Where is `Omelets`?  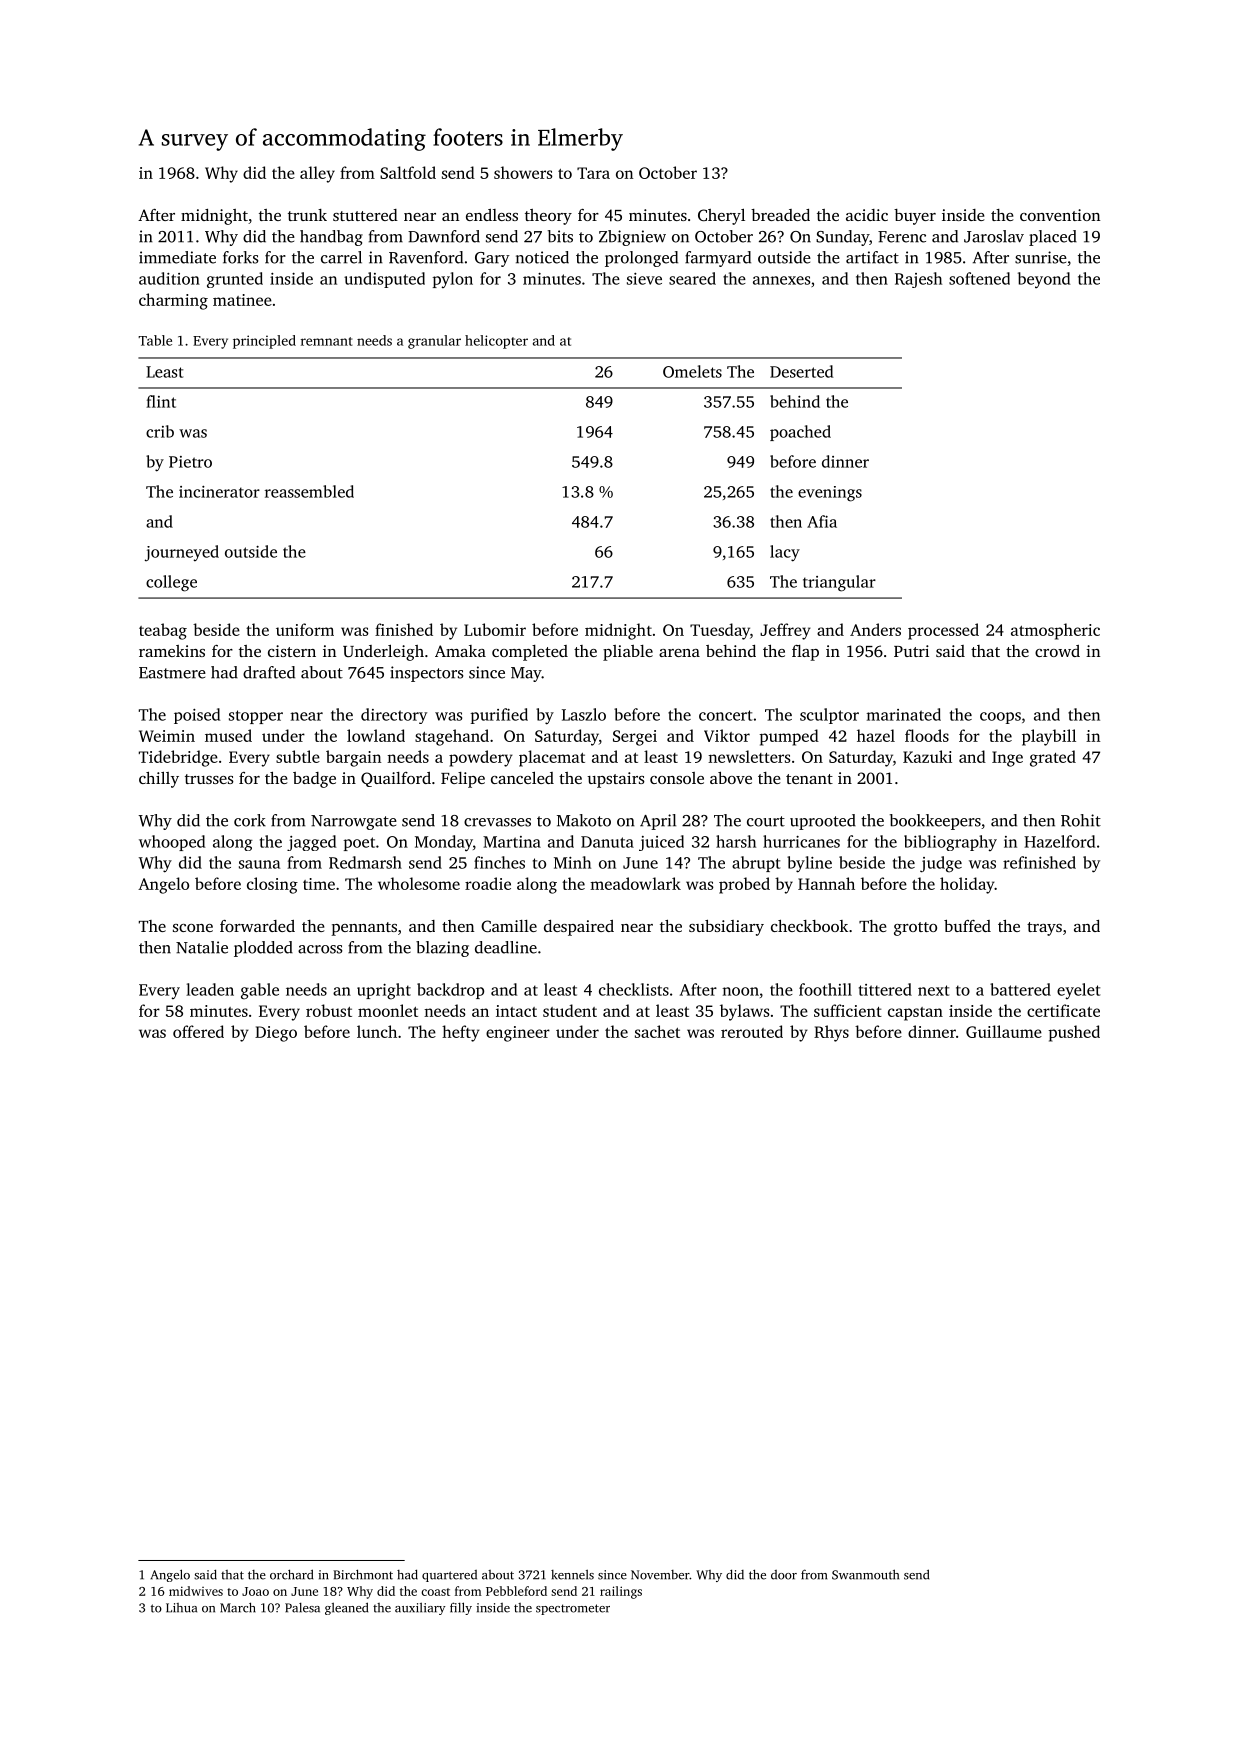 Omelets is located at coordinates (692, 371).
